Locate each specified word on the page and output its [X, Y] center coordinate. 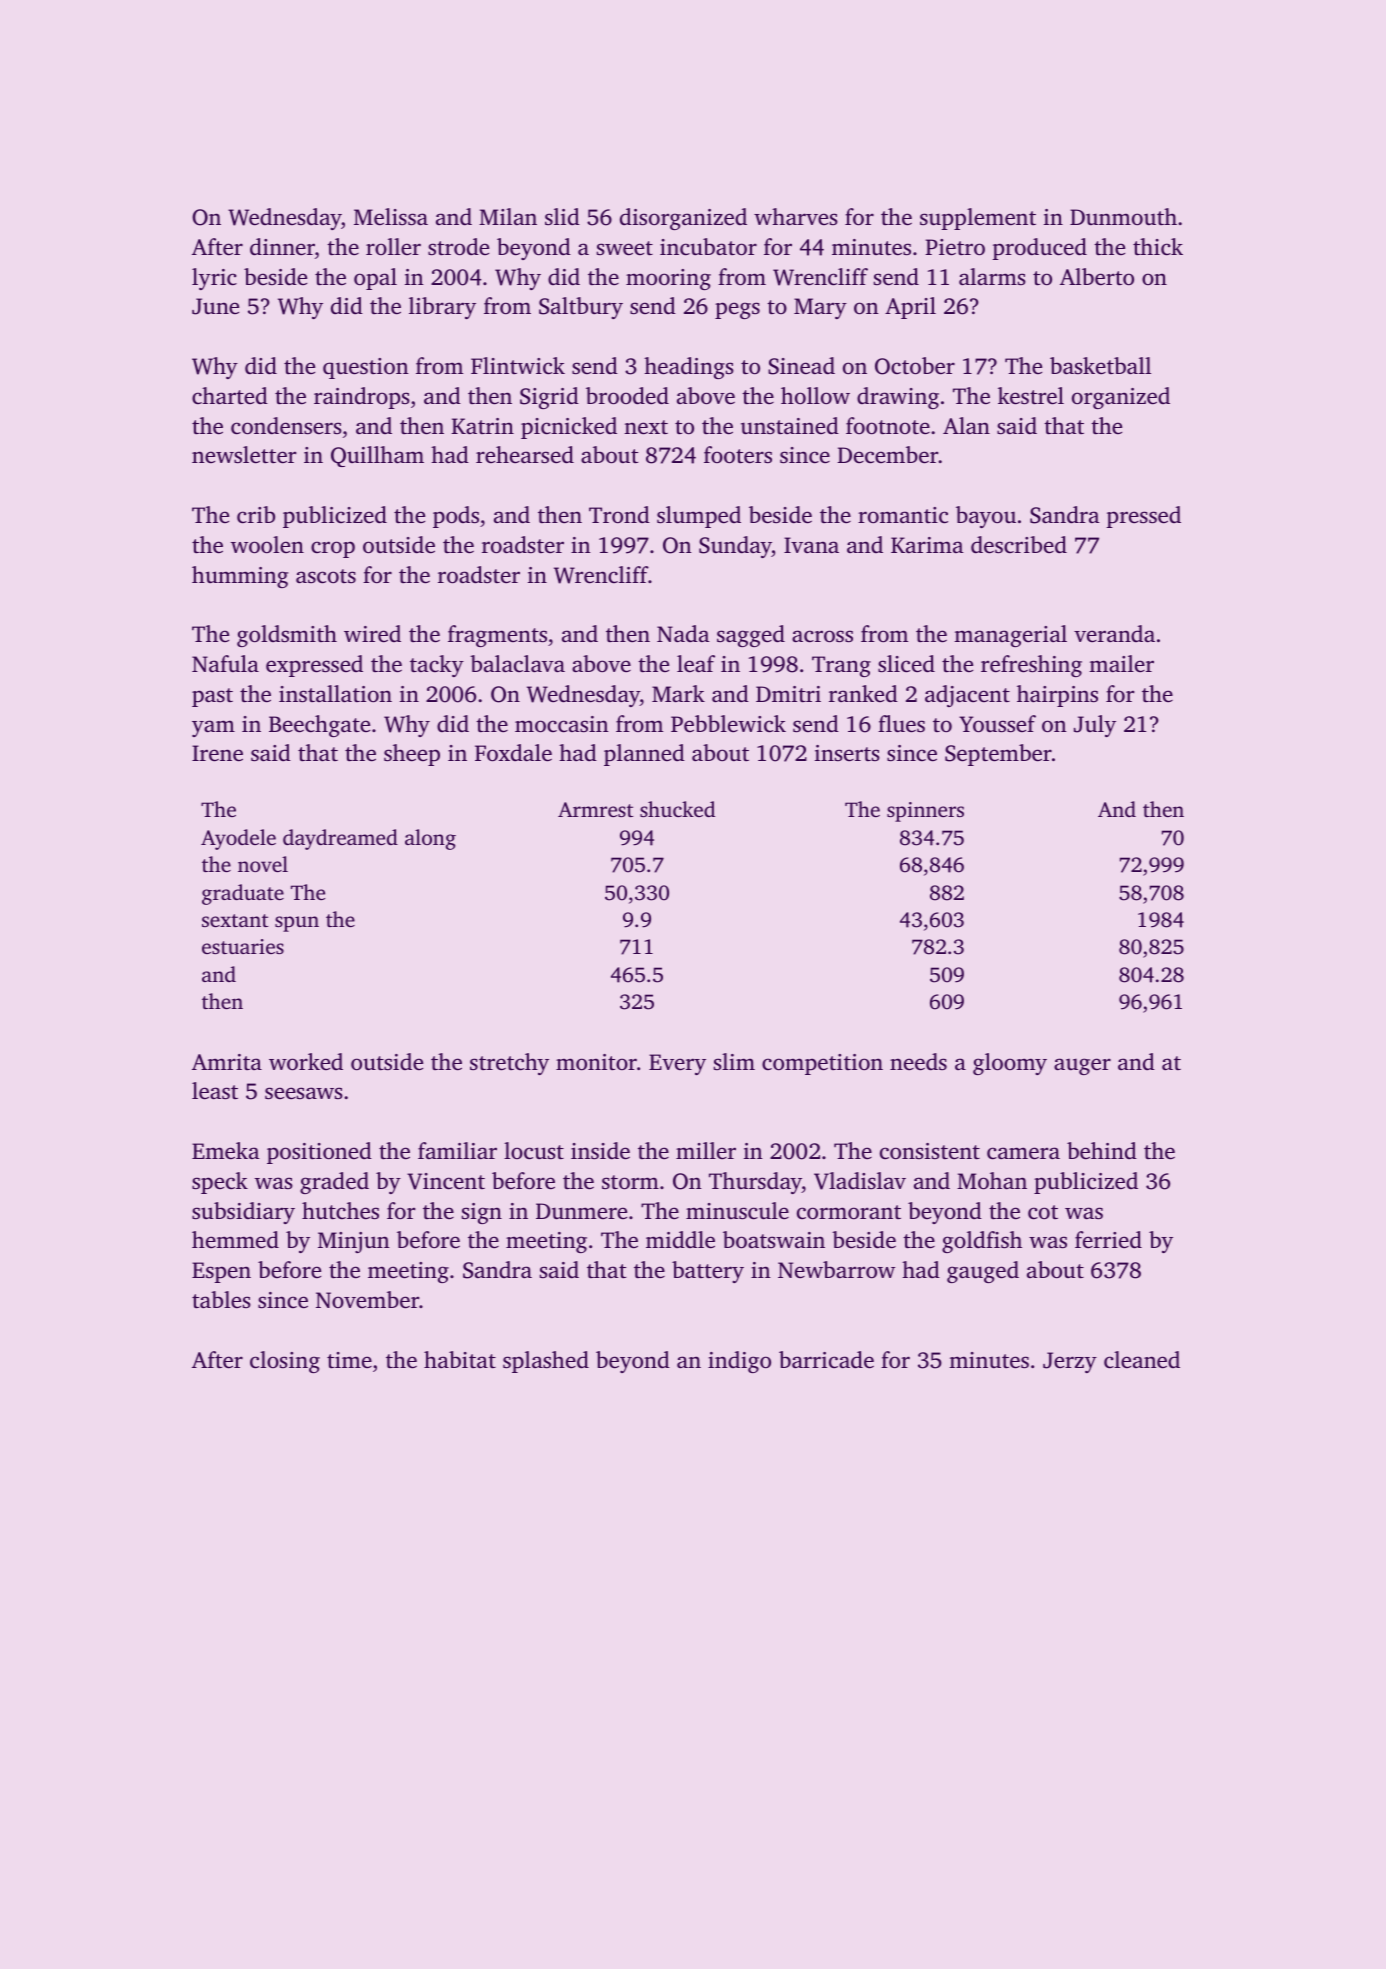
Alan [966, 426]
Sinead [801, 366]
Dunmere [581, 1211]
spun [297, 924]
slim [734, 1061]
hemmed [235, 1240]
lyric [214, 279]
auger [1082, 1066]
